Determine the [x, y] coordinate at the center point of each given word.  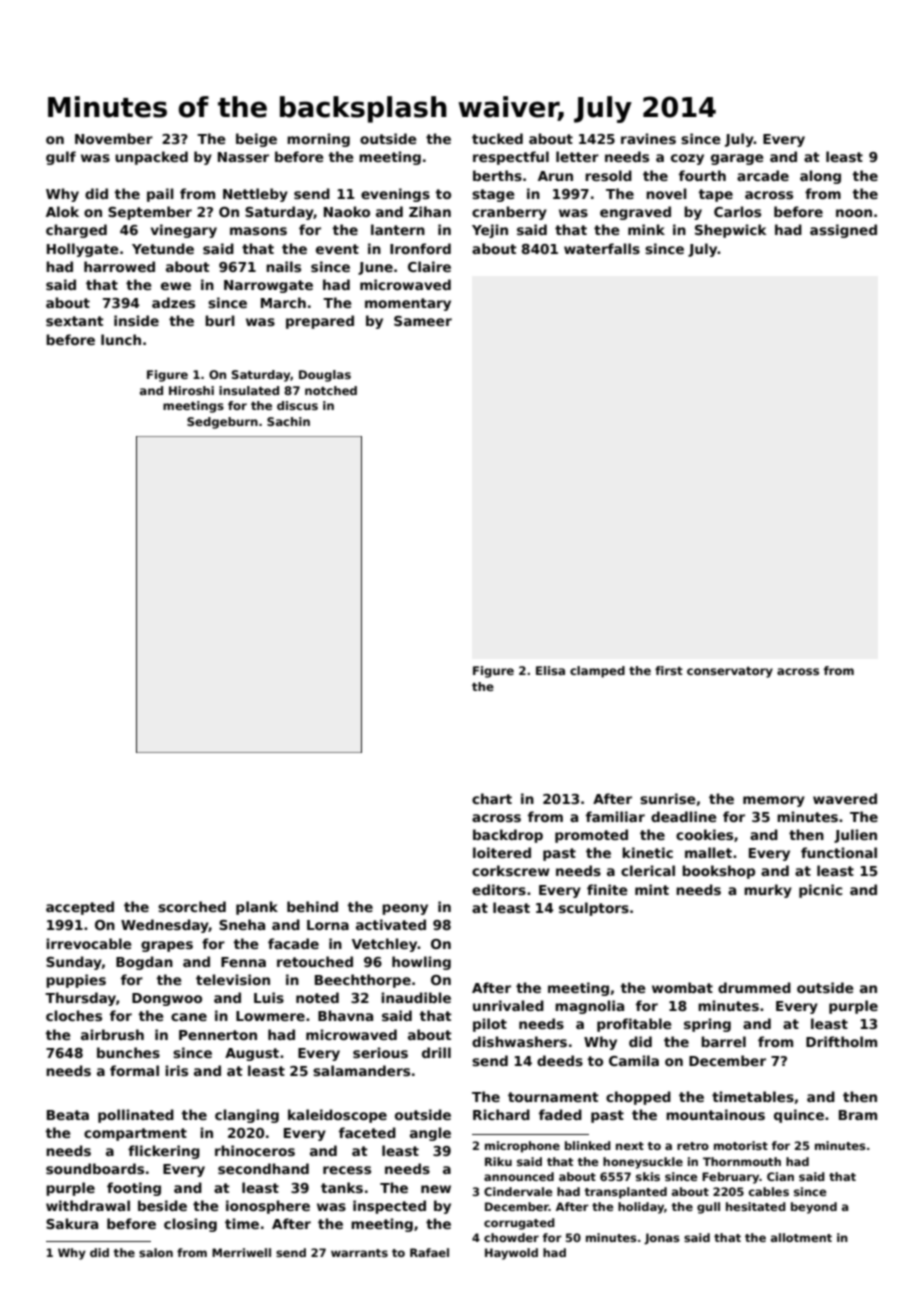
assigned [843, 231]
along [820, 177]
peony [405, 909]
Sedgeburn [222, 423]
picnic [820, 891]
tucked [497, 138]
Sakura [72, 1223]
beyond [814, 1208]
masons [258, 231]
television [233, 979]
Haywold [511, 1254]
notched [331, 390]
